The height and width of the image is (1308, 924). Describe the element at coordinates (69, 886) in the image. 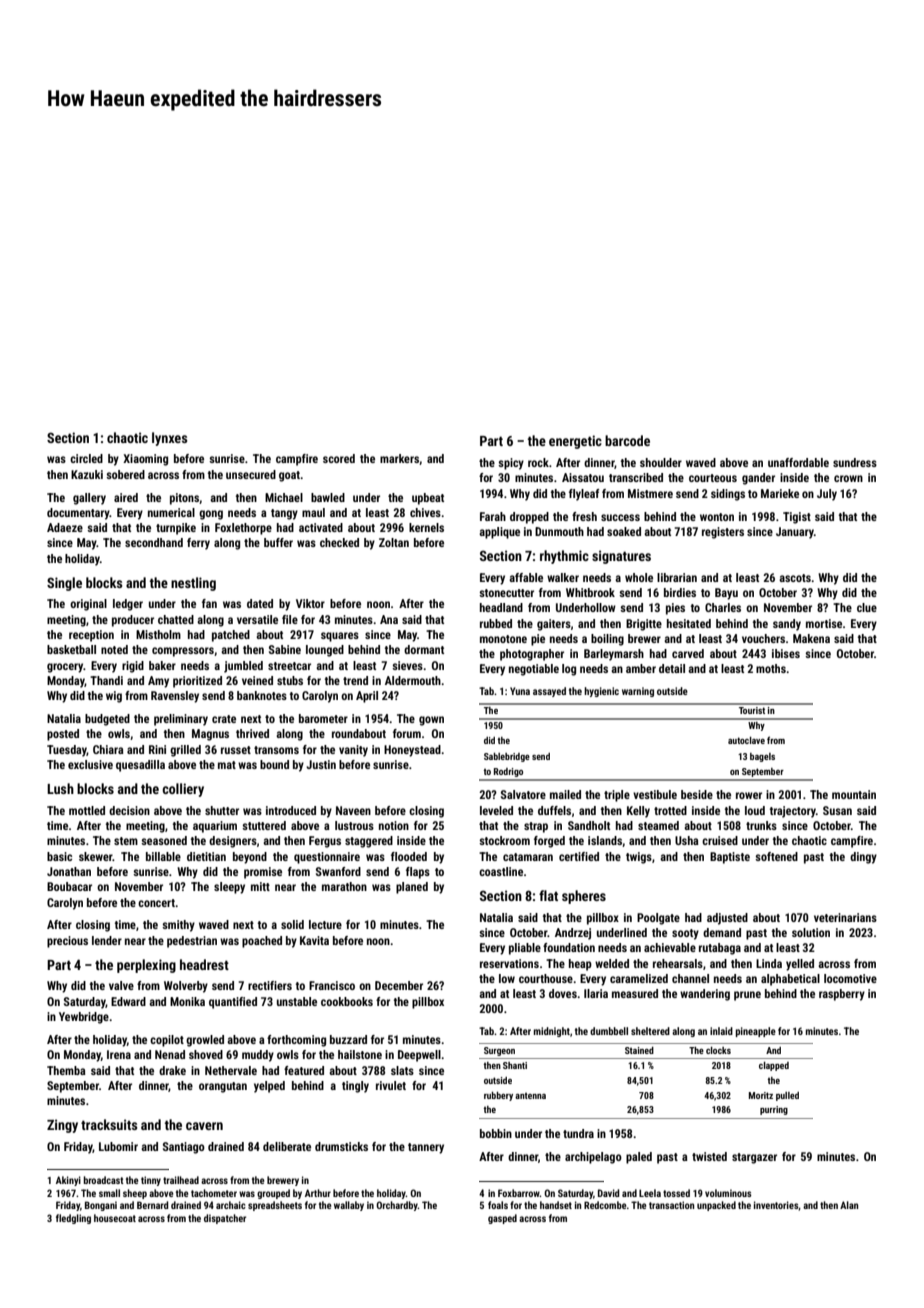

I see `Boubacar` at that location.
